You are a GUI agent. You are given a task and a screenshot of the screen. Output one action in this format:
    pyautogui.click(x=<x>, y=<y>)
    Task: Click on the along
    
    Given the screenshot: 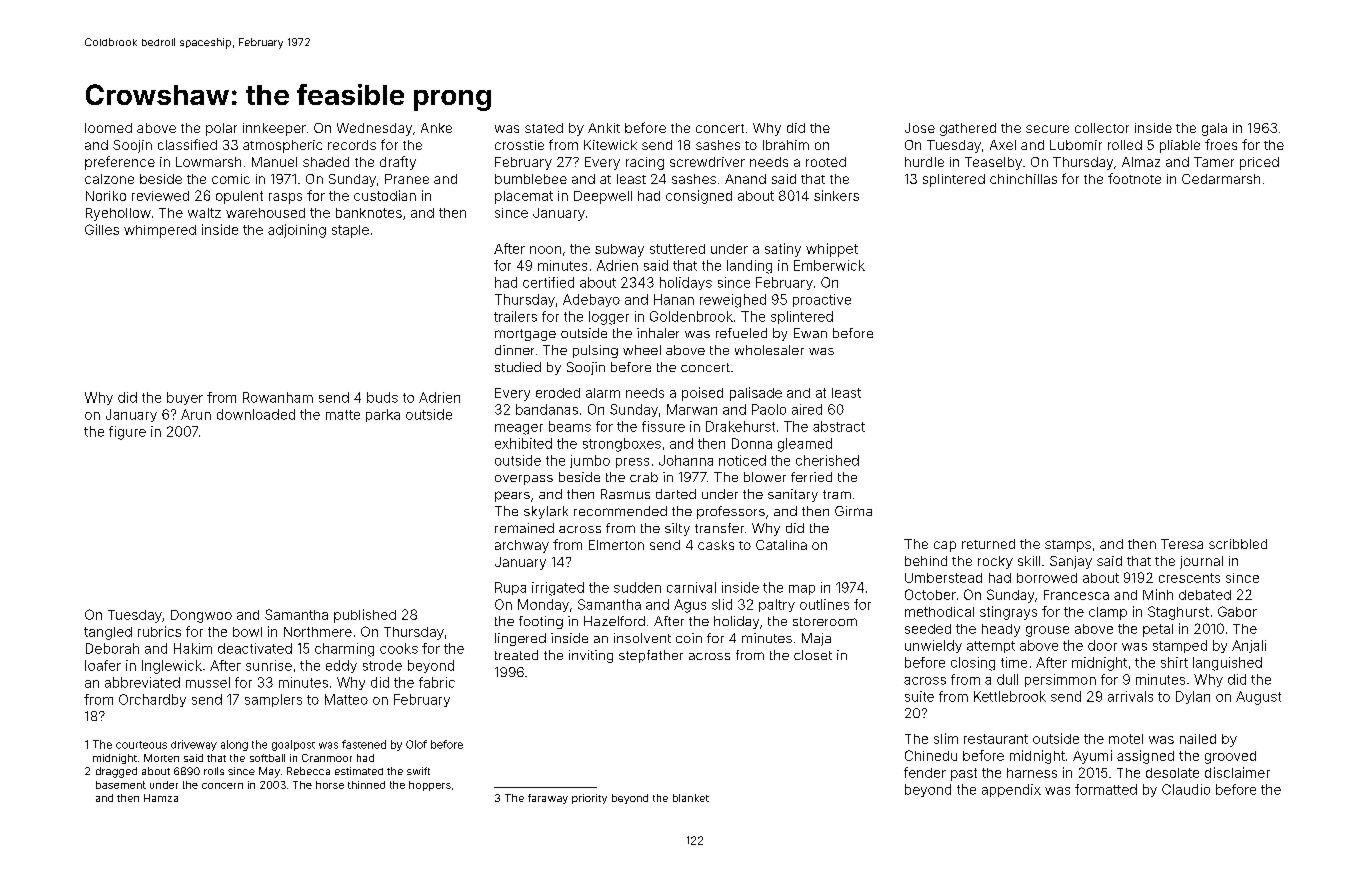 What is the action you would take?
    pyautogui.click(x=234, y=745)
